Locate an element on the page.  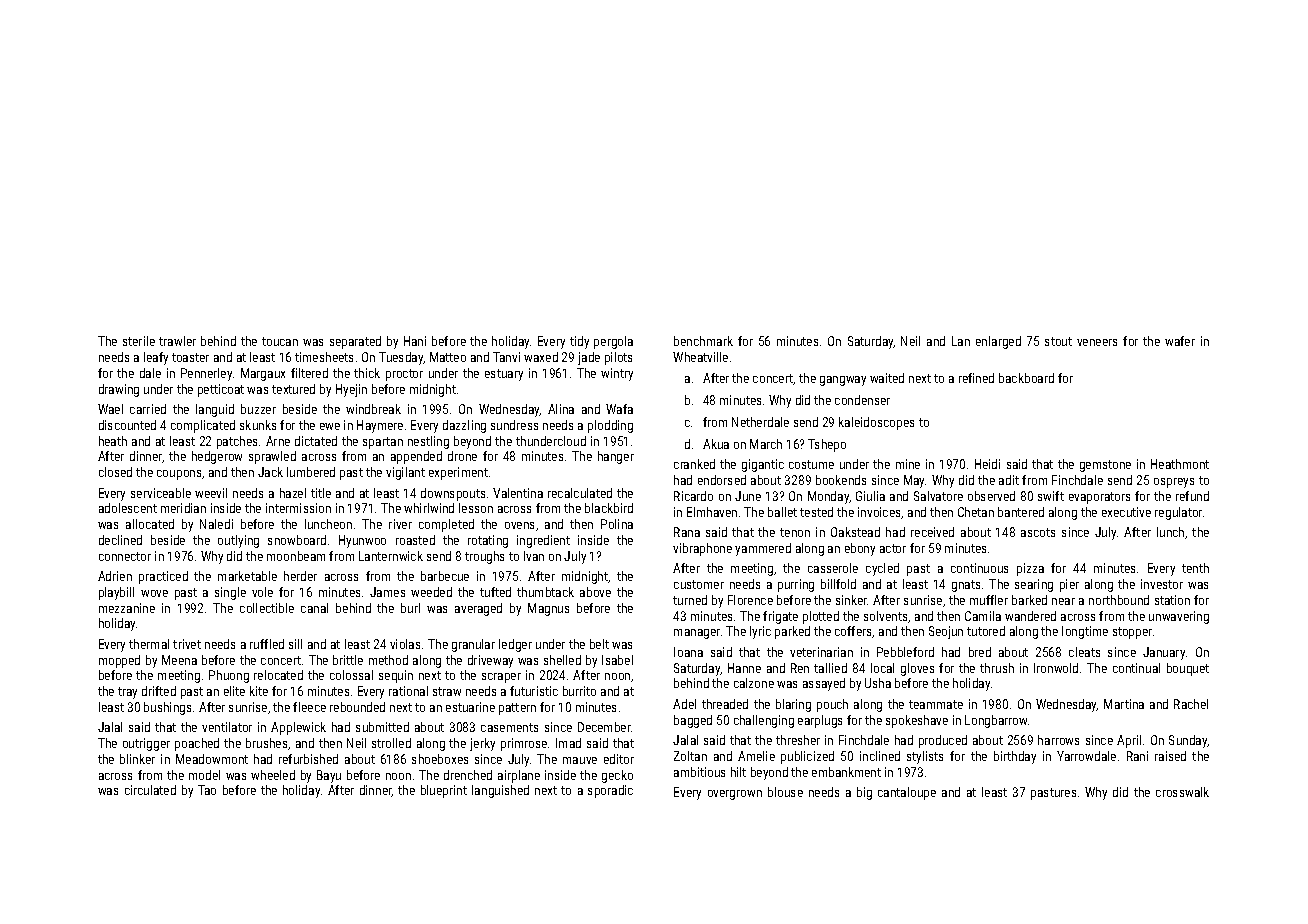
Polina is located at coordinates (617, 524).
